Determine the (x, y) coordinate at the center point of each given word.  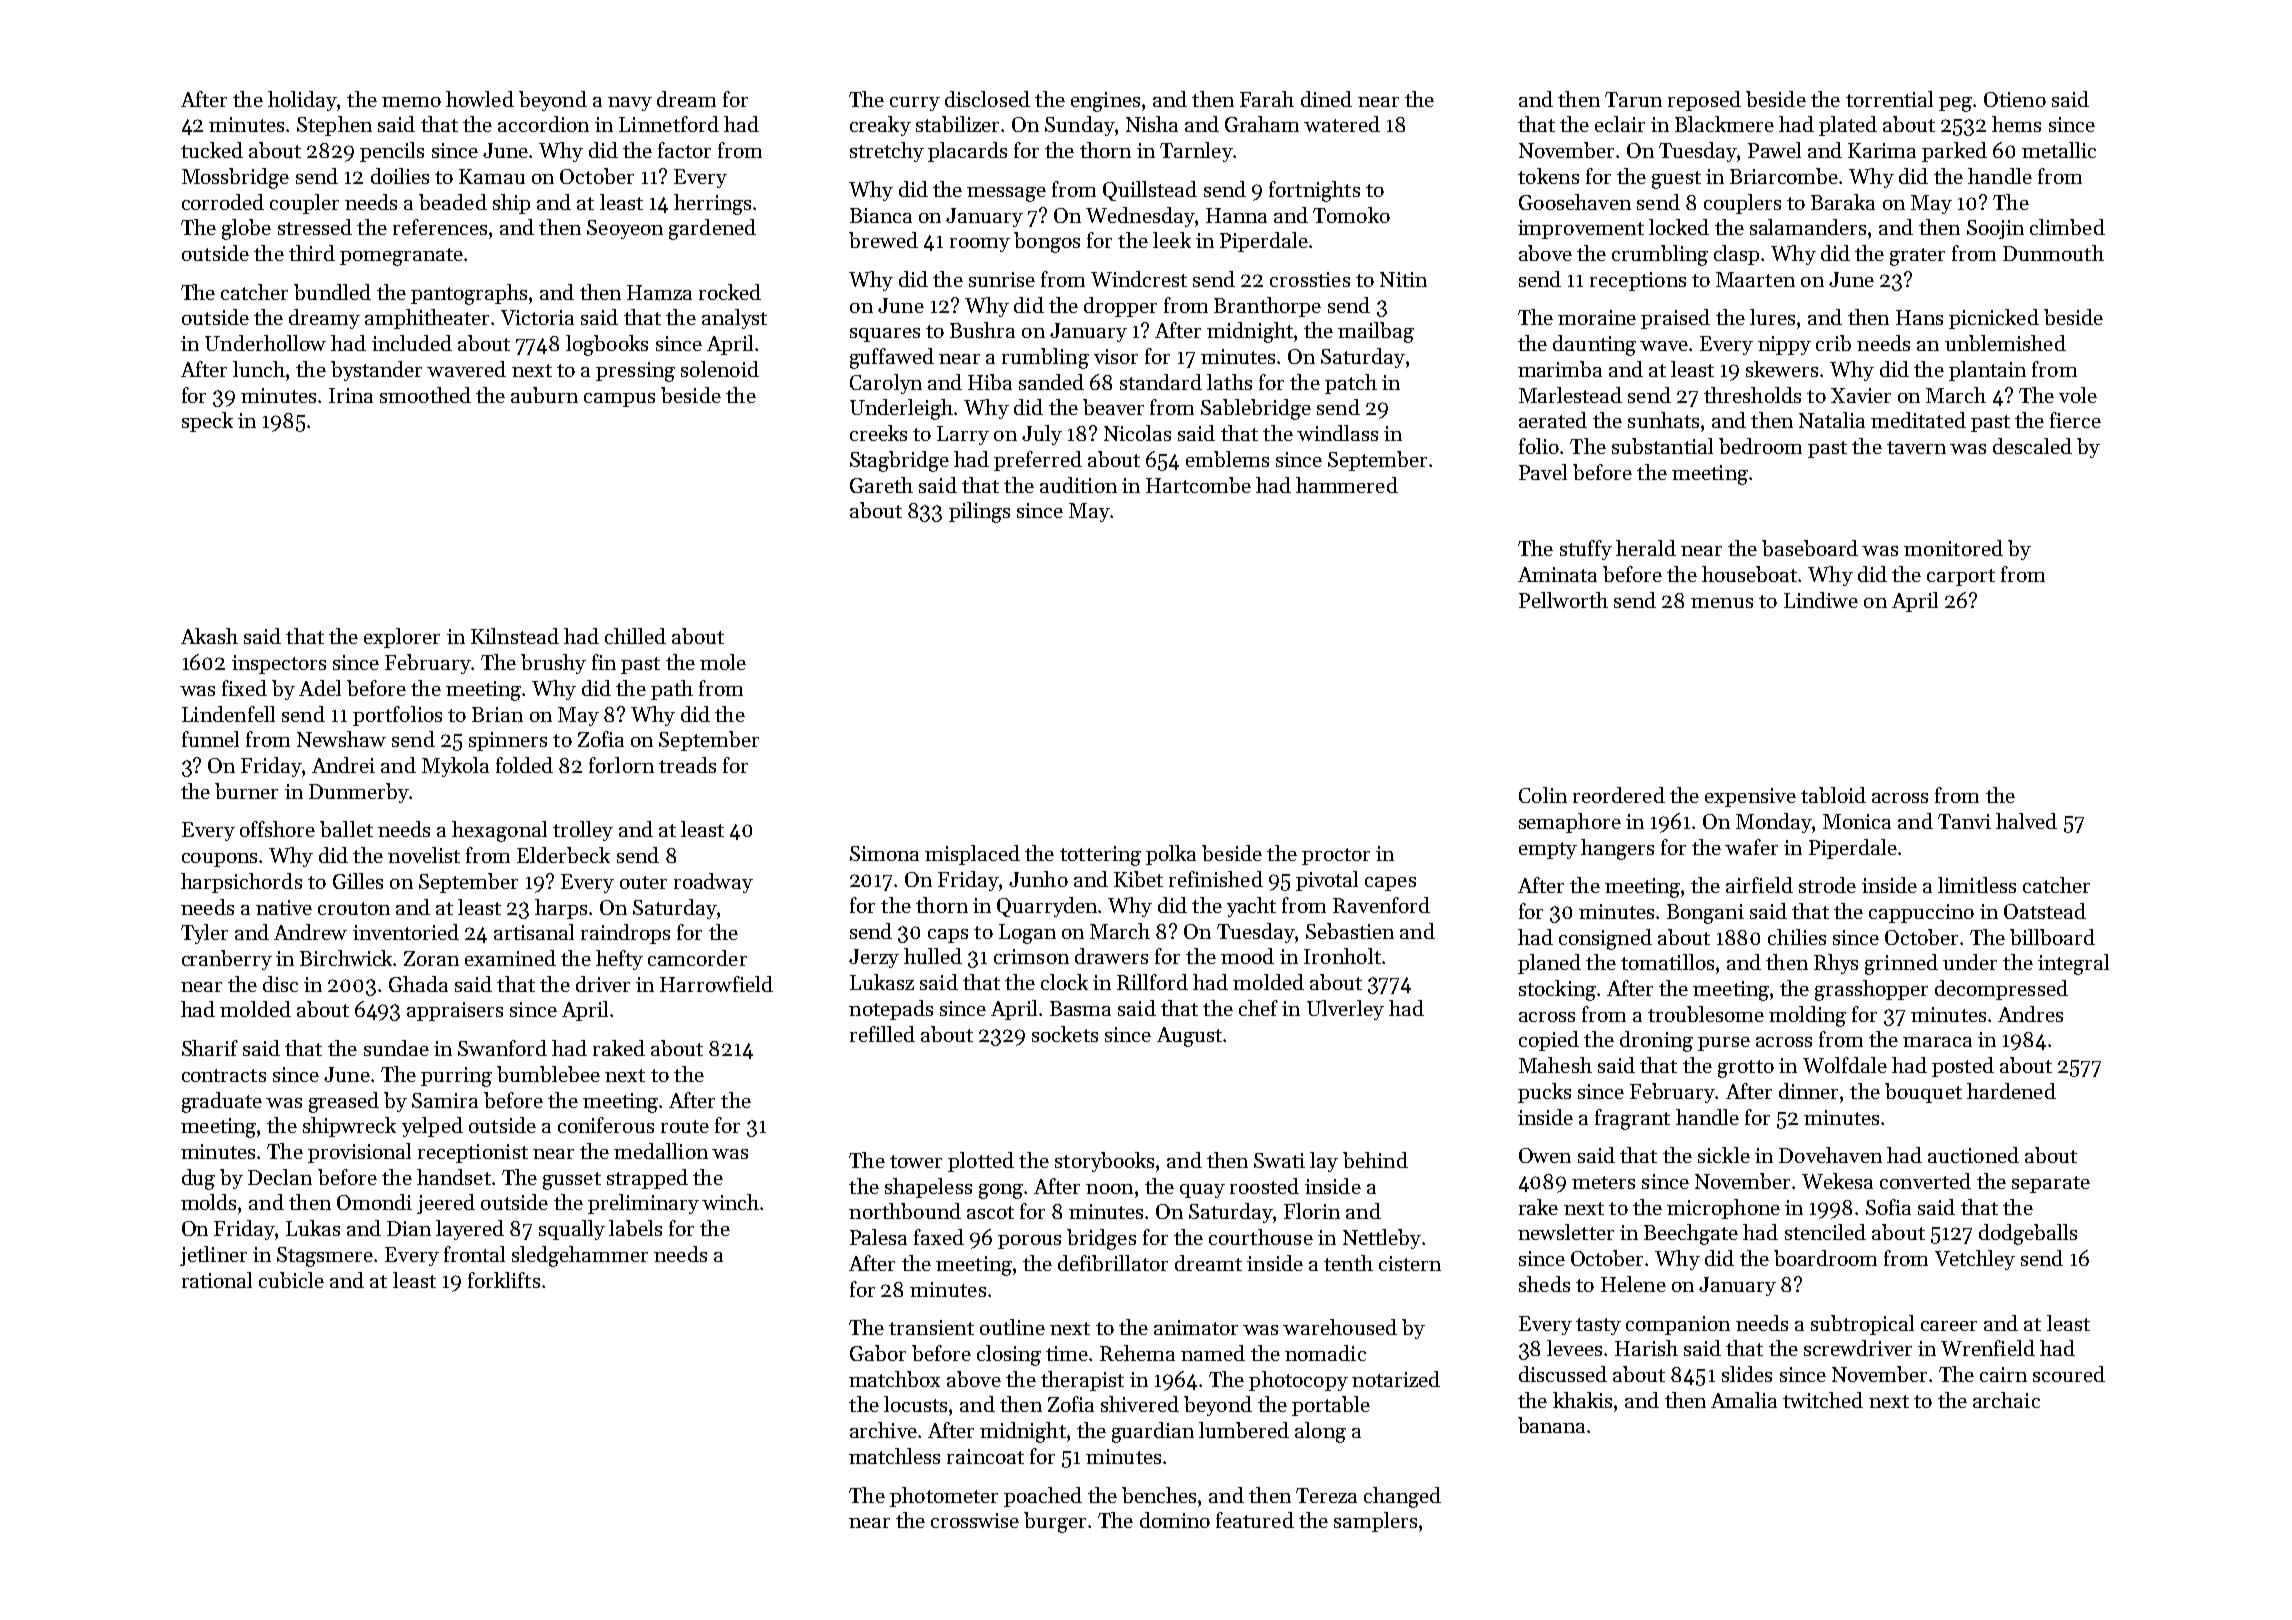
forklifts (504, 1280)
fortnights (1314, 191)
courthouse (1261, 1237)
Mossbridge (235, 178)
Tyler (204, 934)
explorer (402, 638)
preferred (1038, 461)
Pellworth (1563, 600)
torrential (1889, 99)
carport (1961, 577)
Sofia (1888, 1207)
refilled (882, 1034)
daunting (1594, 345)
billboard (2052, 937)
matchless (894, 1456)
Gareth (881, 485)
